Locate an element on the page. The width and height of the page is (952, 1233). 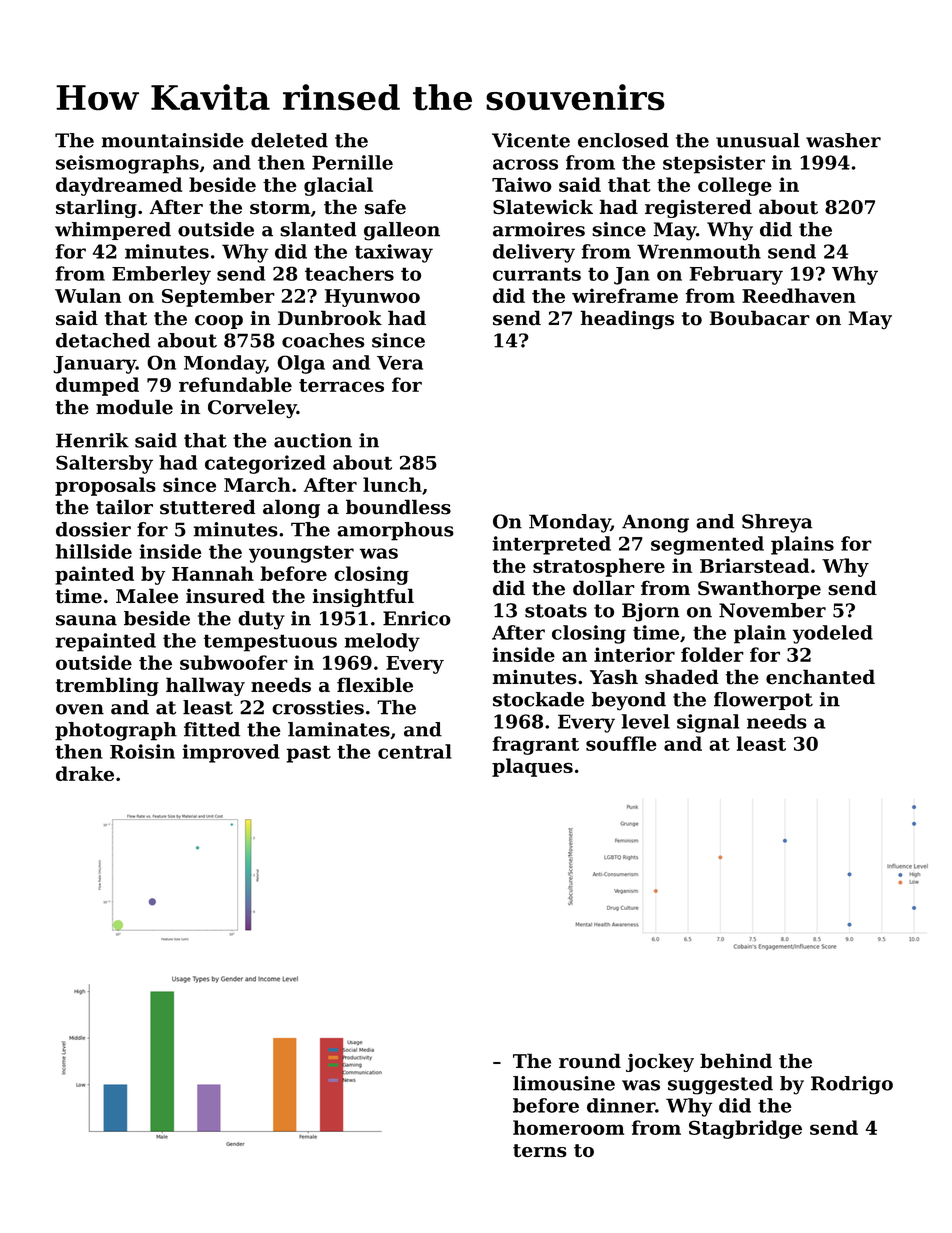
Vera is located at coordinates (400, 363).
